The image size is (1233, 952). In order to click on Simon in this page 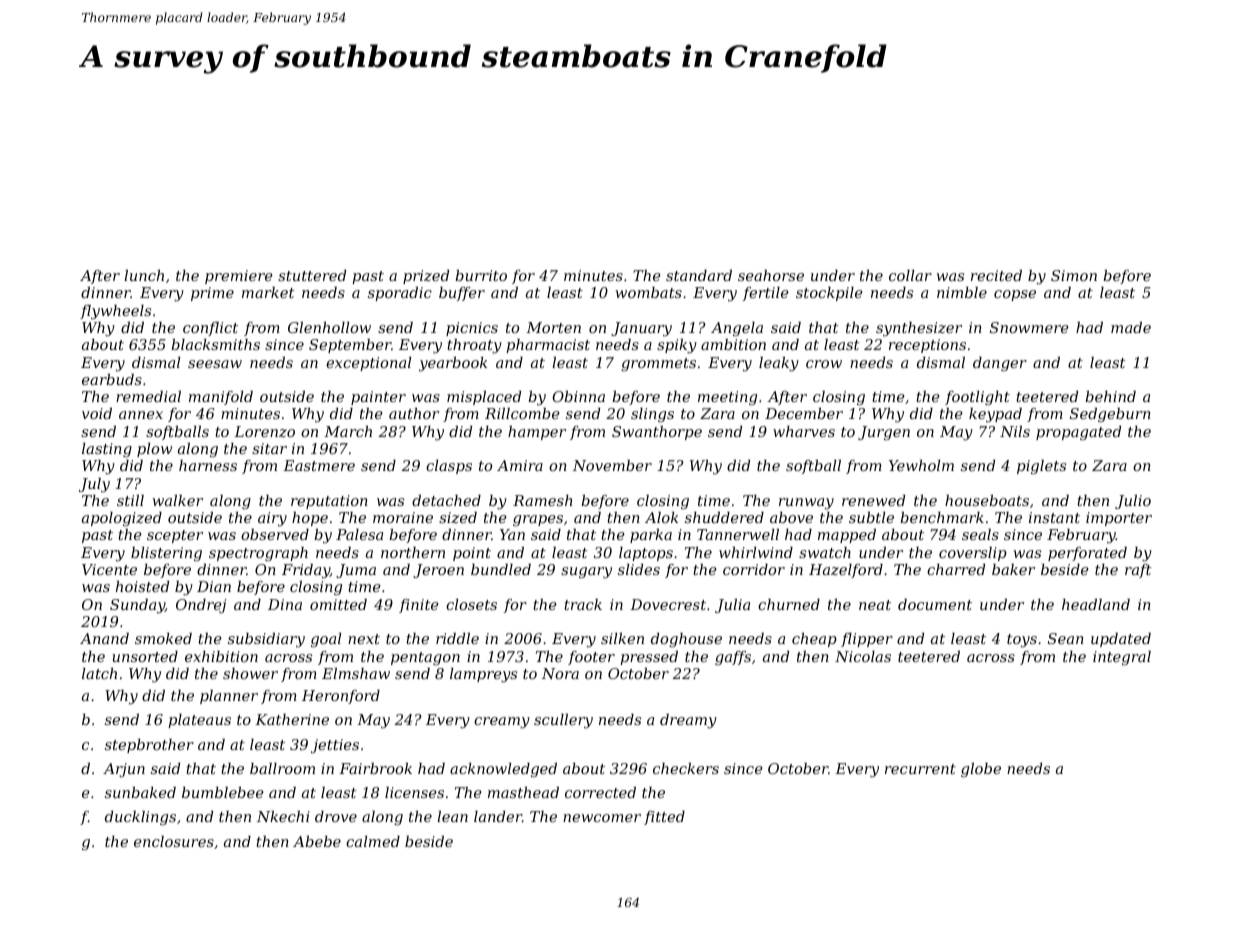, I will do `click(1074, 275)`.
